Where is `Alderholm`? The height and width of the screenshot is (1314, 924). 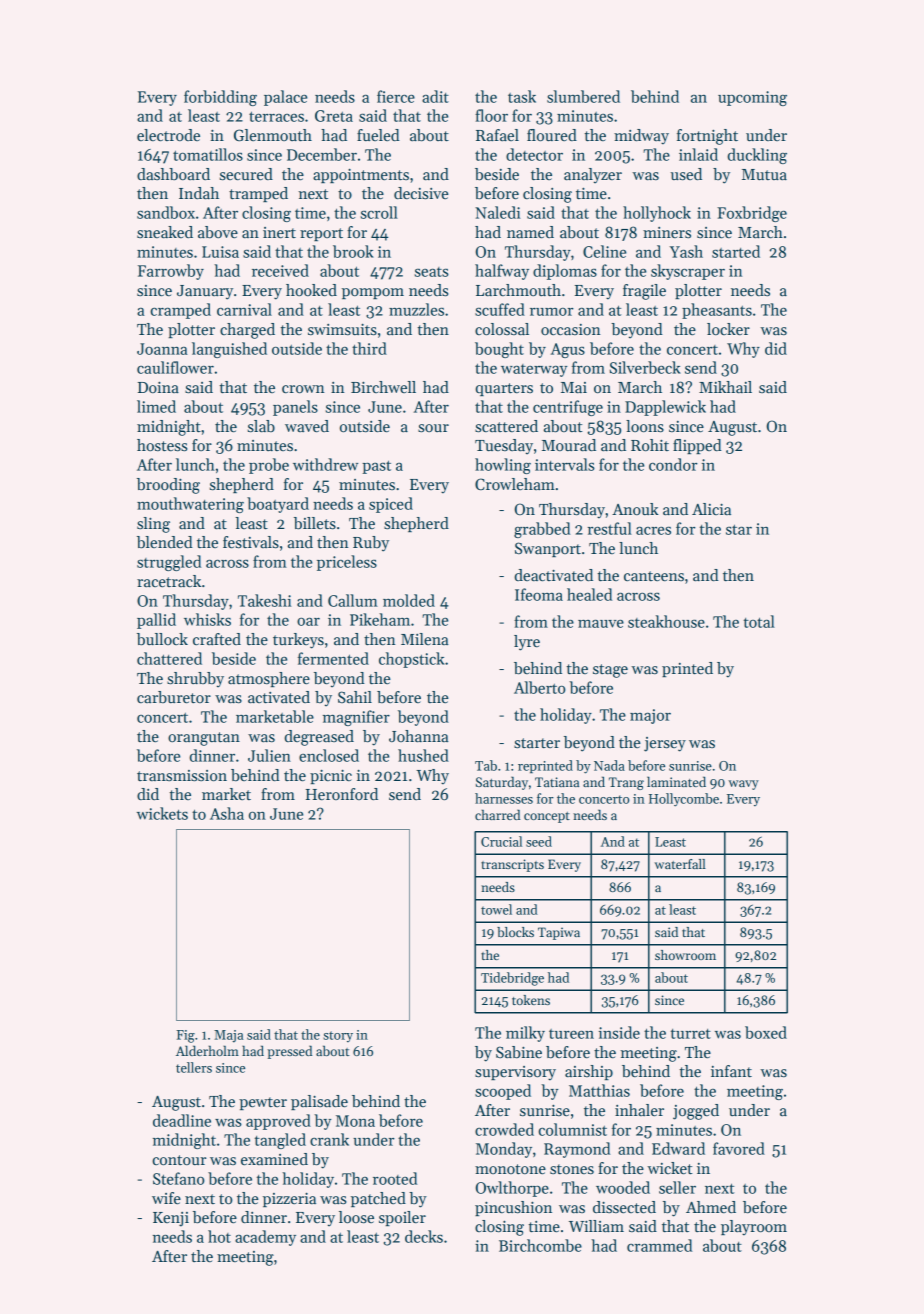
Alderholm is located at coordinates (207, 1050).
